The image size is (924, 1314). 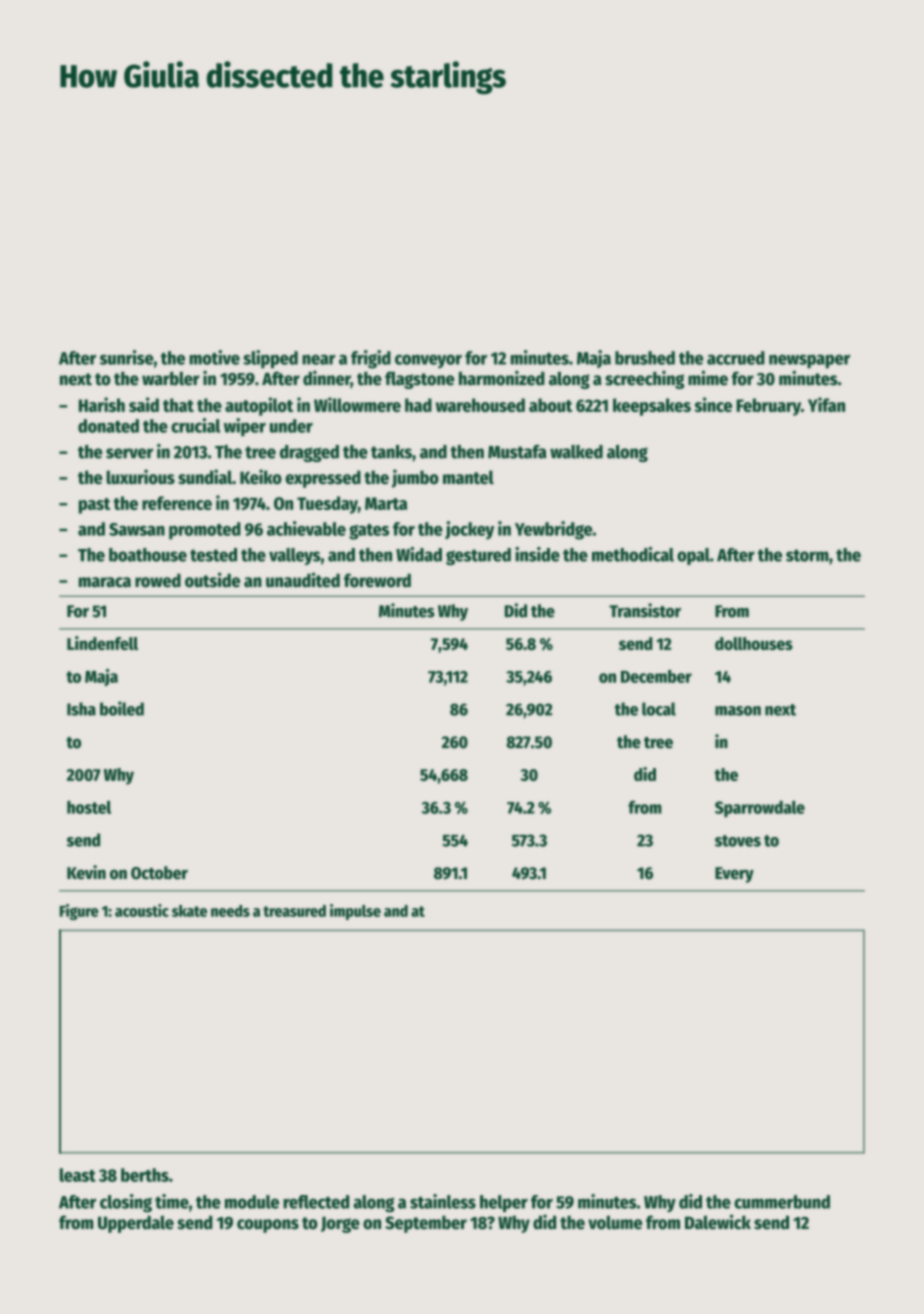 What do you see at coordinates (142, 910) in the screenshot?
I see `acoustic` at bounding box center [142, 910].
